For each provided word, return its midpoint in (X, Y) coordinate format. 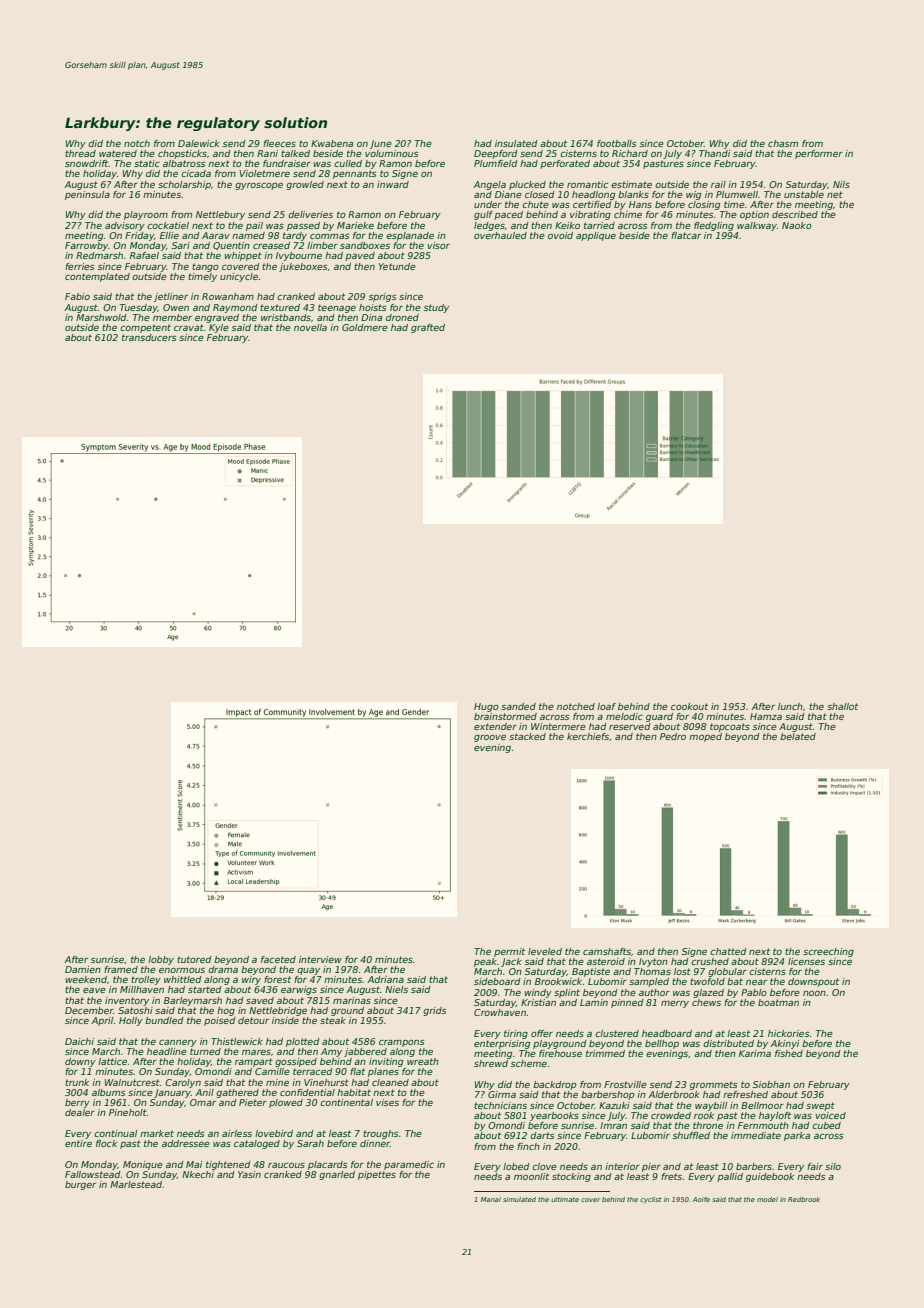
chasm (783, 143)
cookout (689, 706)
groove (490, 738)
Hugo (486, 707)
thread (80, 153)
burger (80, 1185)
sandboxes (365, 245)
